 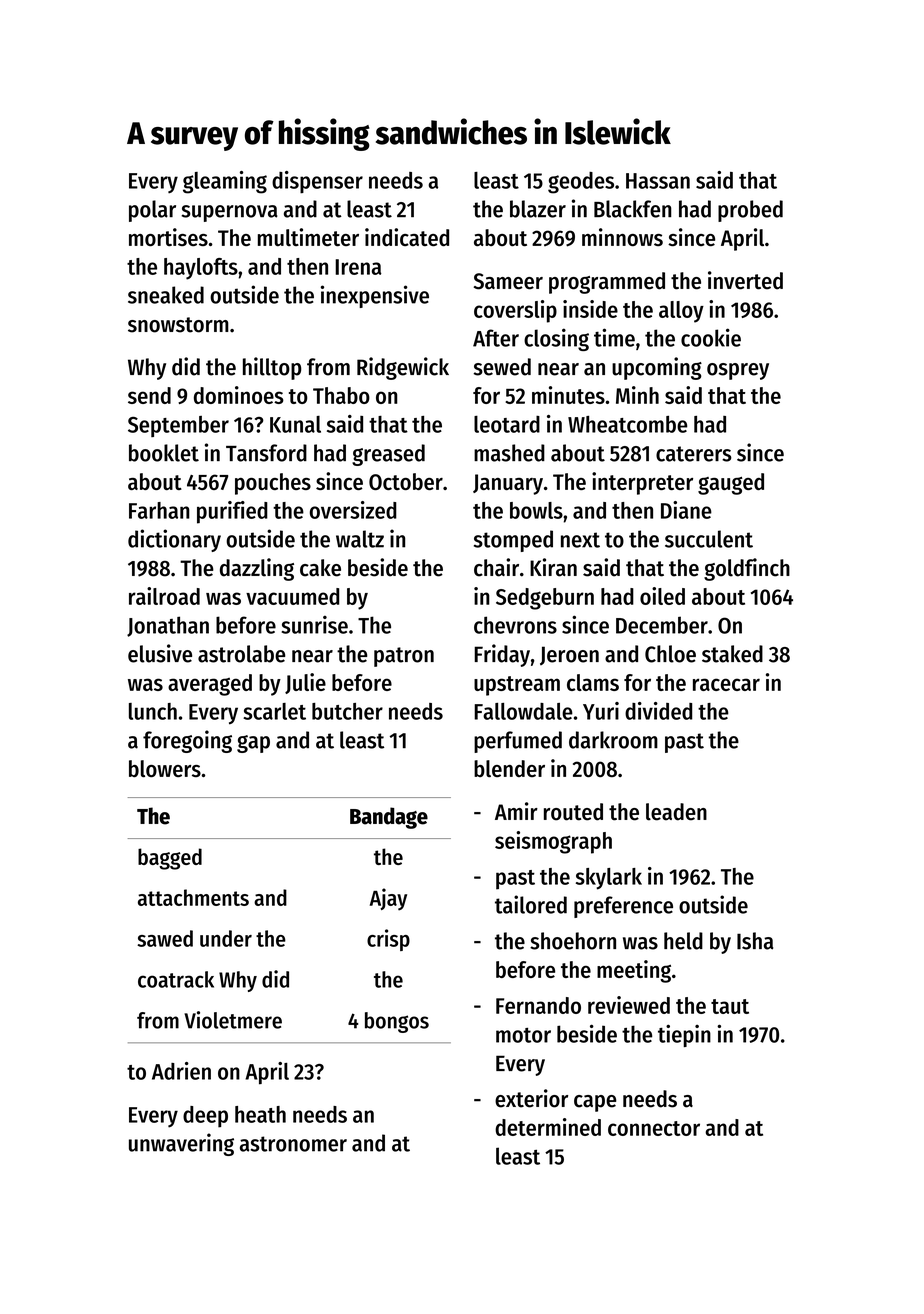 I want to click on Ridgewick, so click(x=403, y=368).
